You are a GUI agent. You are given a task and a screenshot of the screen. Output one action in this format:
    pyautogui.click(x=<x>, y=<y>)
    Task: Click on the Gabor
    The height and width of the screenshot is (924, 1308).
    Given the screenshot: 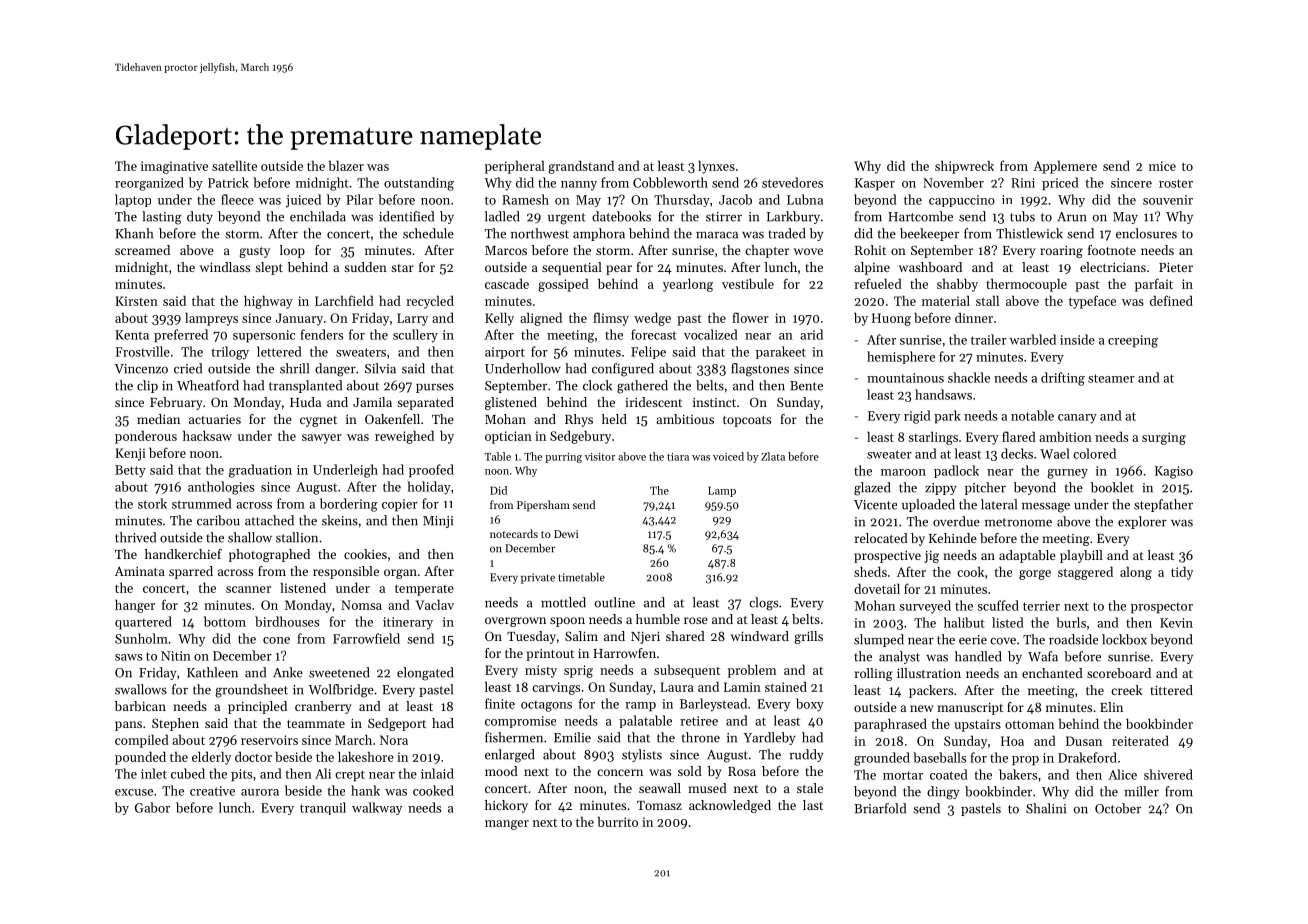 What is the action you would take?
    pyautogui.click(x=152, y=807)
